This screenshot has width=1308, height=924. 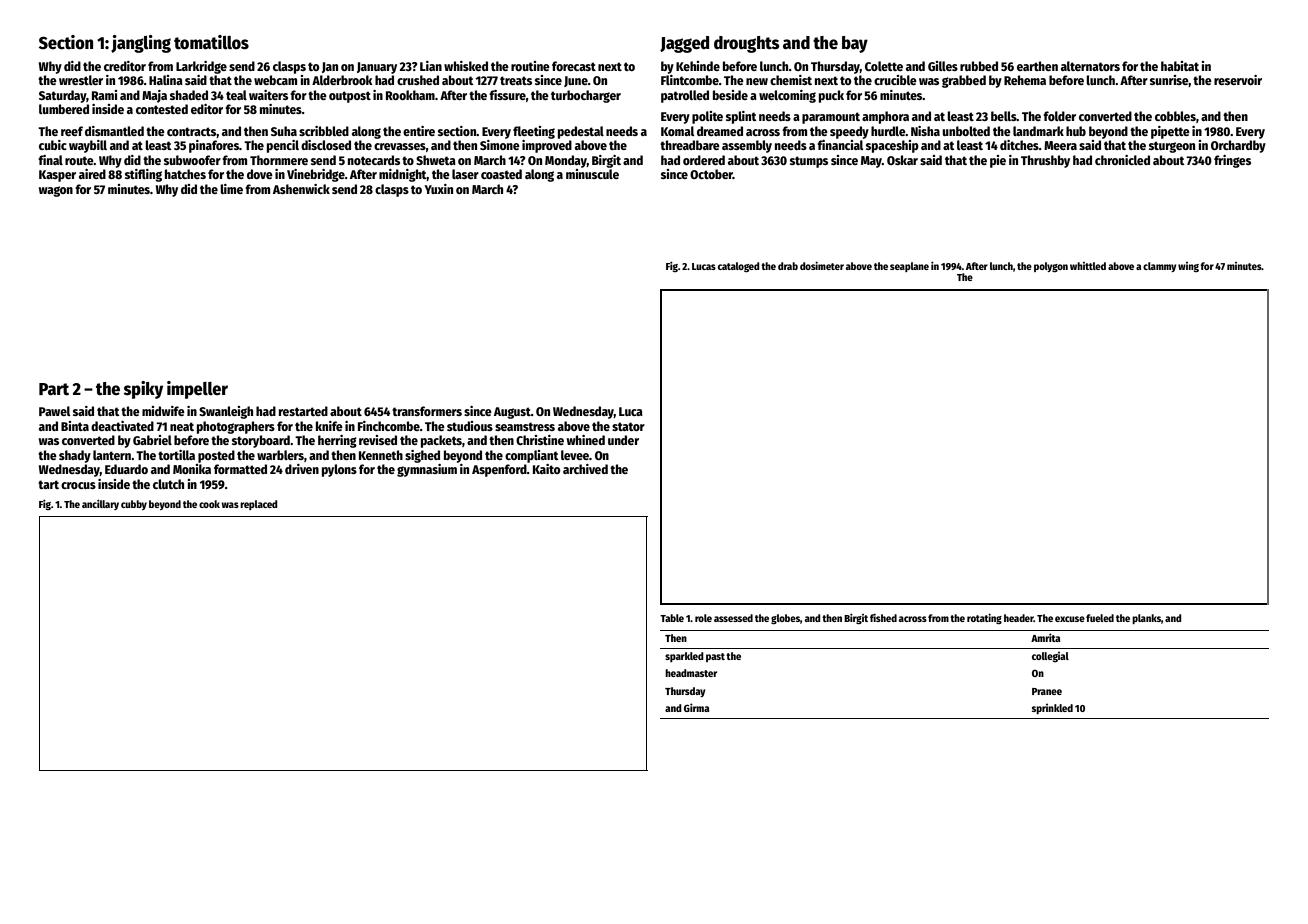 What do you see at coordinates (211, 42) in the screenshot?
I see `tomatillos` at bounding box center [211, 42].
